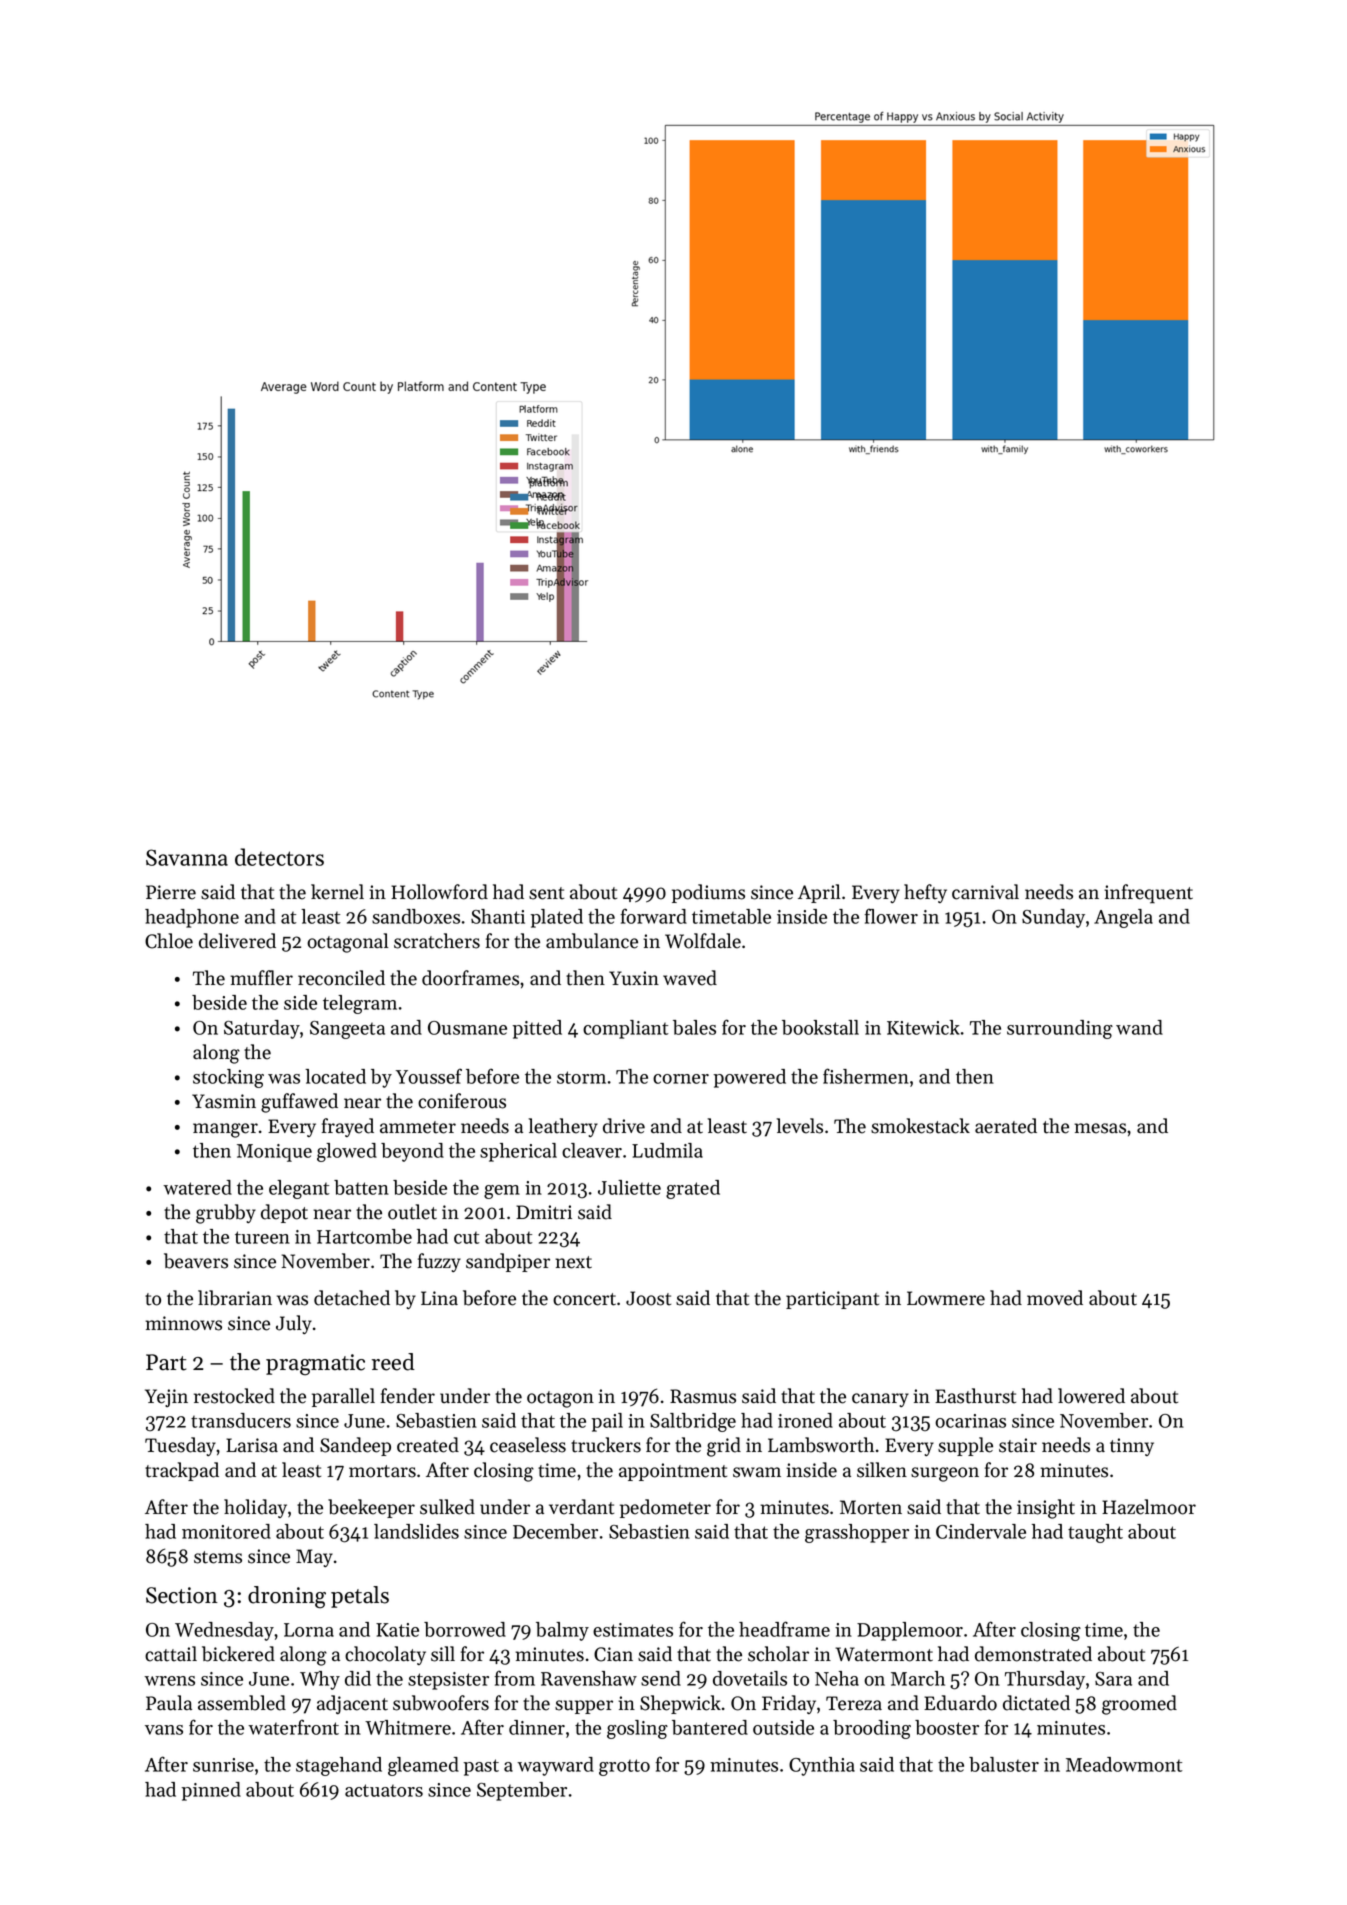  I want to click on carnival, so click(985, 892).
